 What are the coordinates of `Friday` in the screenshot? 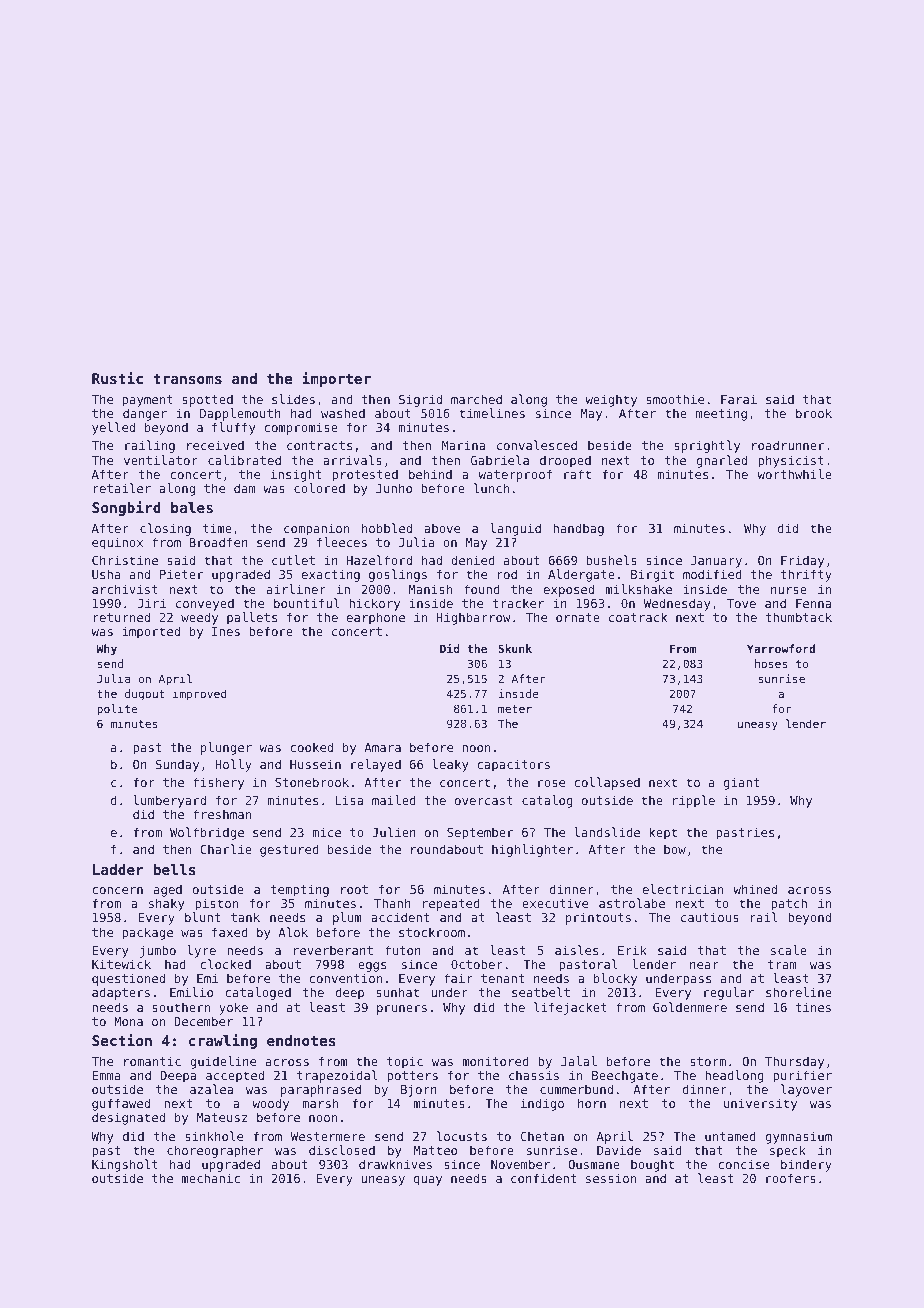 It's located at (802, 561).
